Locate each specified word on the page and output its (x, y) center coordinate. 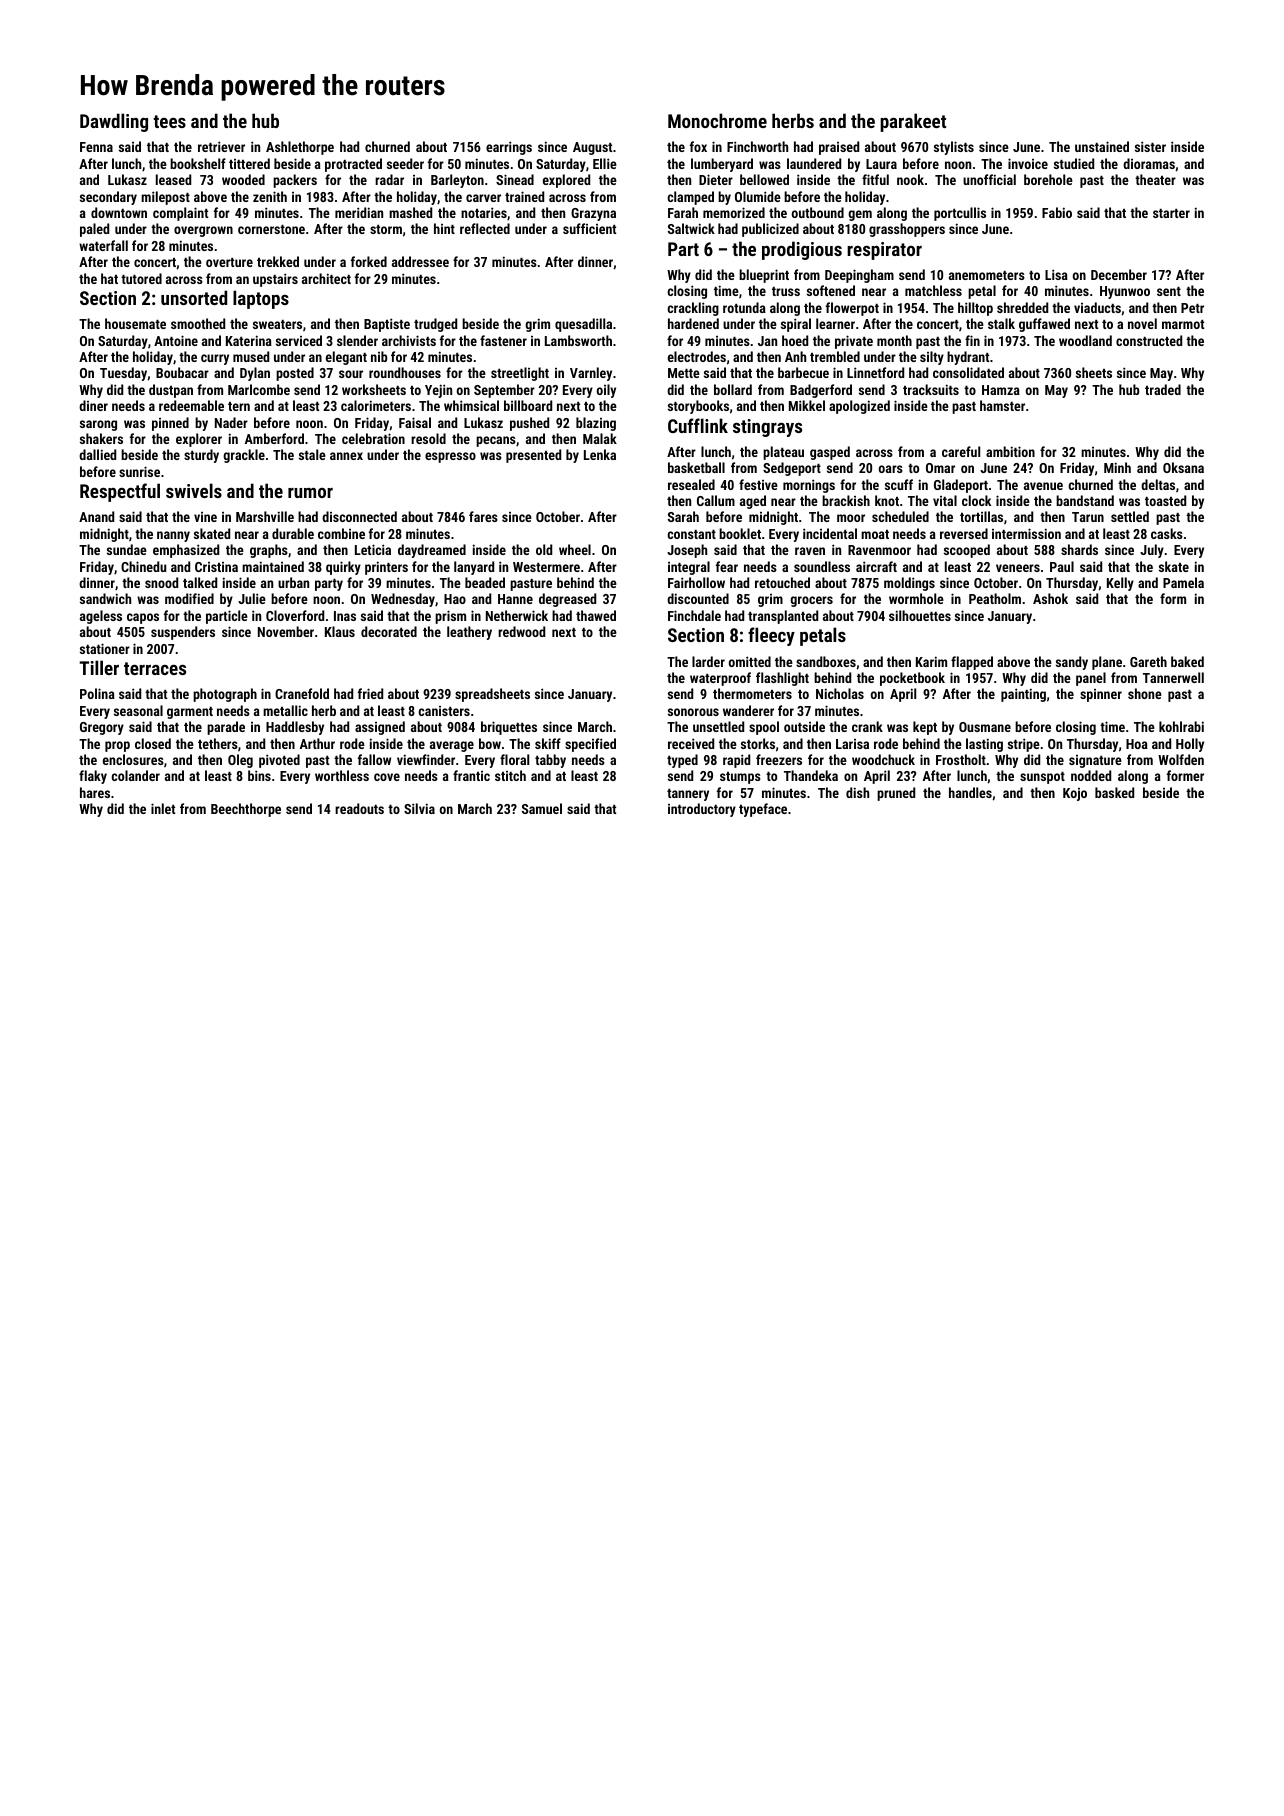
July (1152, 551)
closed (153, 743)
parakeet (913, 122)
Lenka (600, 454)
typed (682, 761)
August (592, 148)
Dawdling (114, 122)
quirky (343, 568)
